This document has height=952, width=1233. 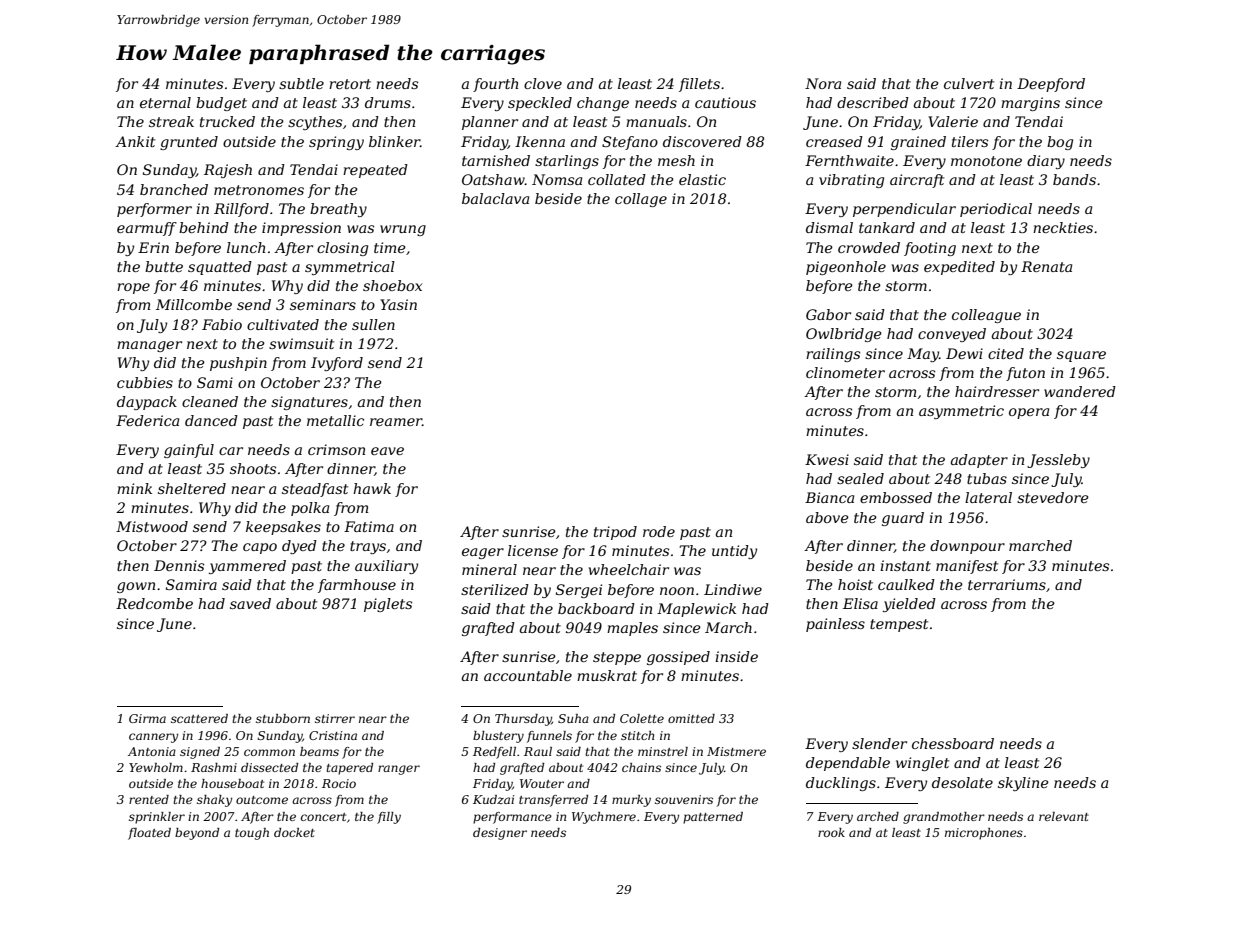 What do you see at coordinates (691, 718) in the document?
I see `omitted` at bounding box center [691, 718].
